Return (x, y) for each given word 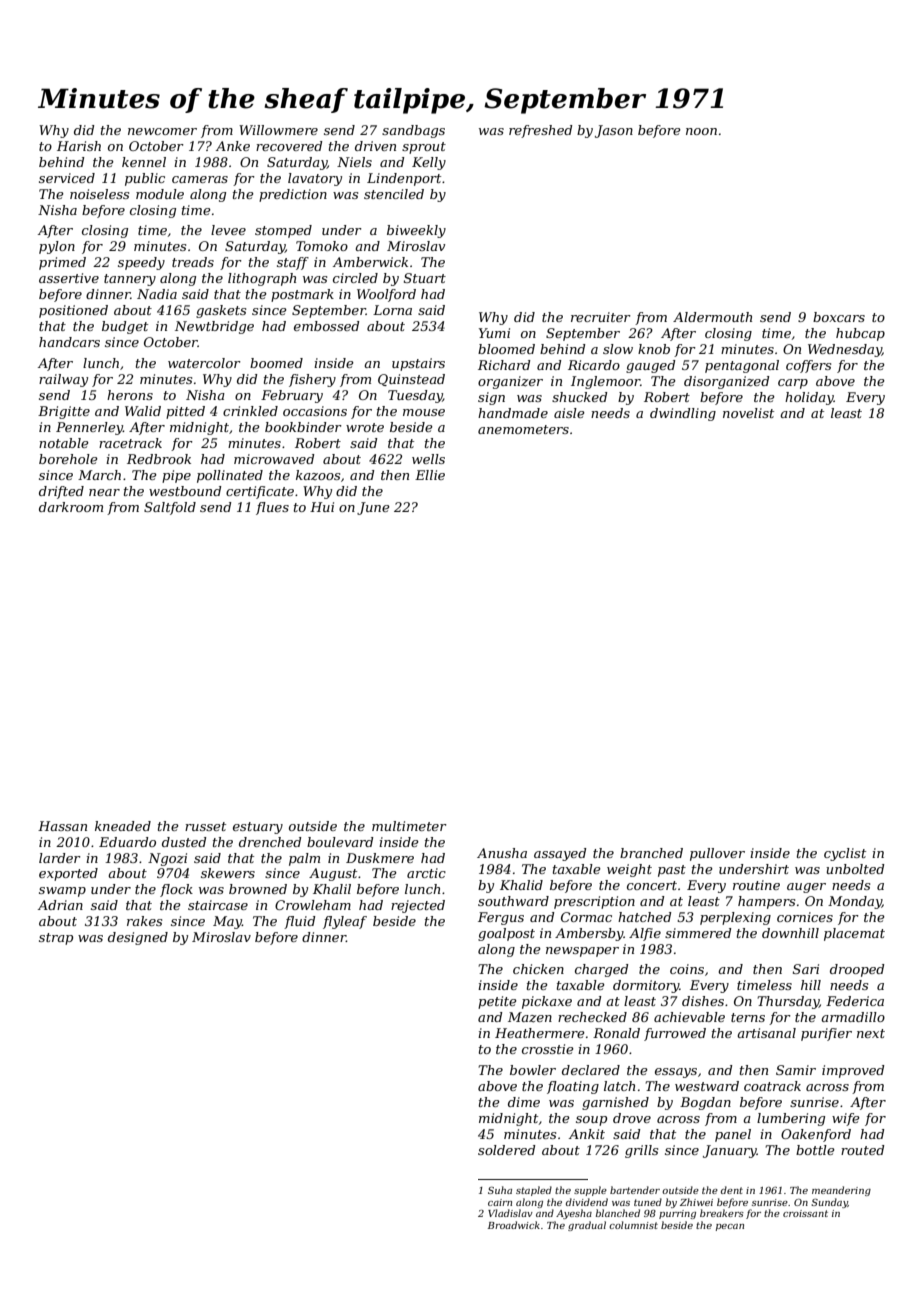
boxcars (839, 317)
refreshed (541, 131)
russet (205, 826)
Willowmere (278, 130)
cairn (500, 1202)
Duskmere (380, 858)
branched (651, 853)
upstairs (418, 364)
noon (701, 131)
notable (64, 443)
